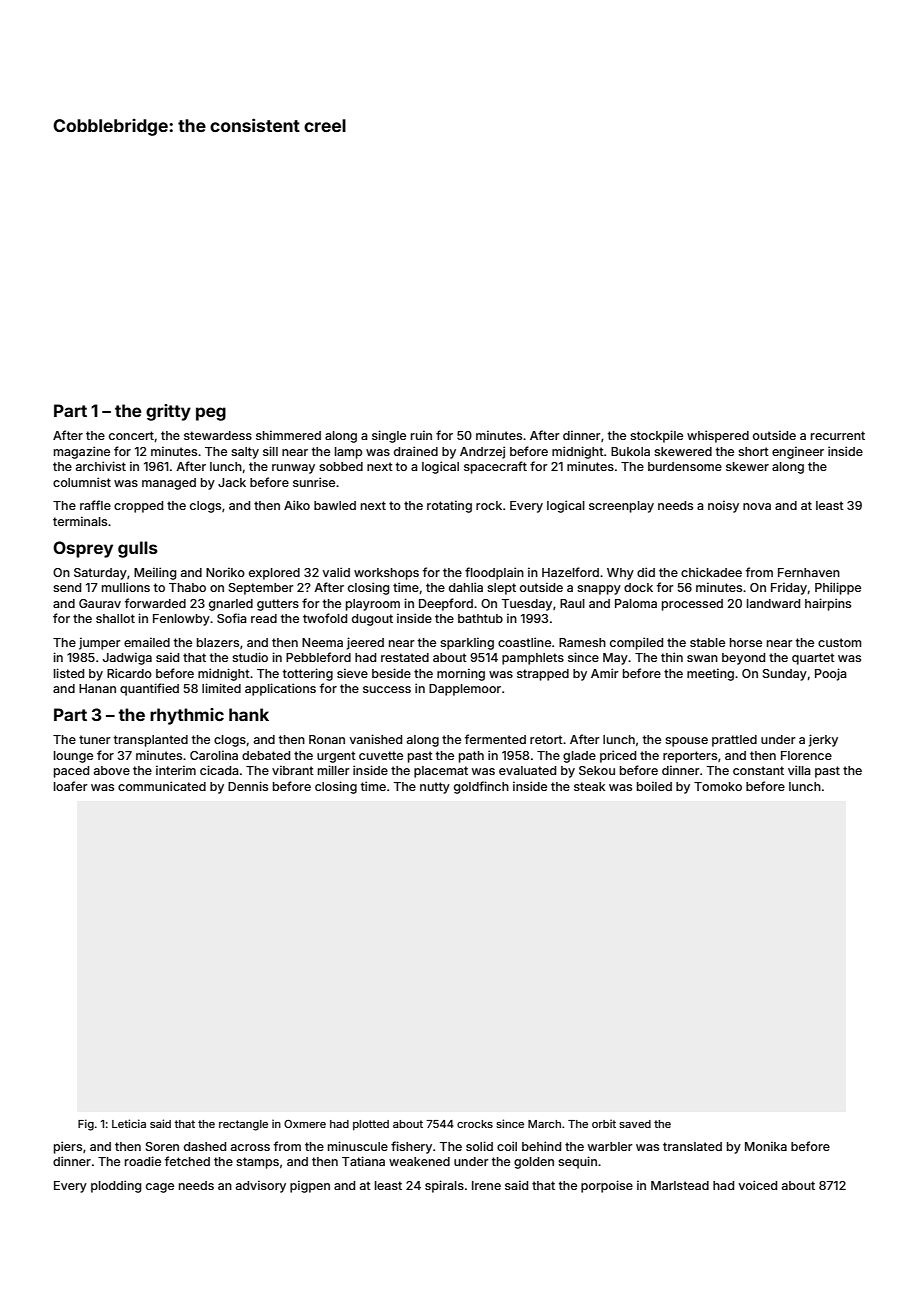 This screenshot has height=1308, width=924. I want to click on warbler, so click(610, 1146).
